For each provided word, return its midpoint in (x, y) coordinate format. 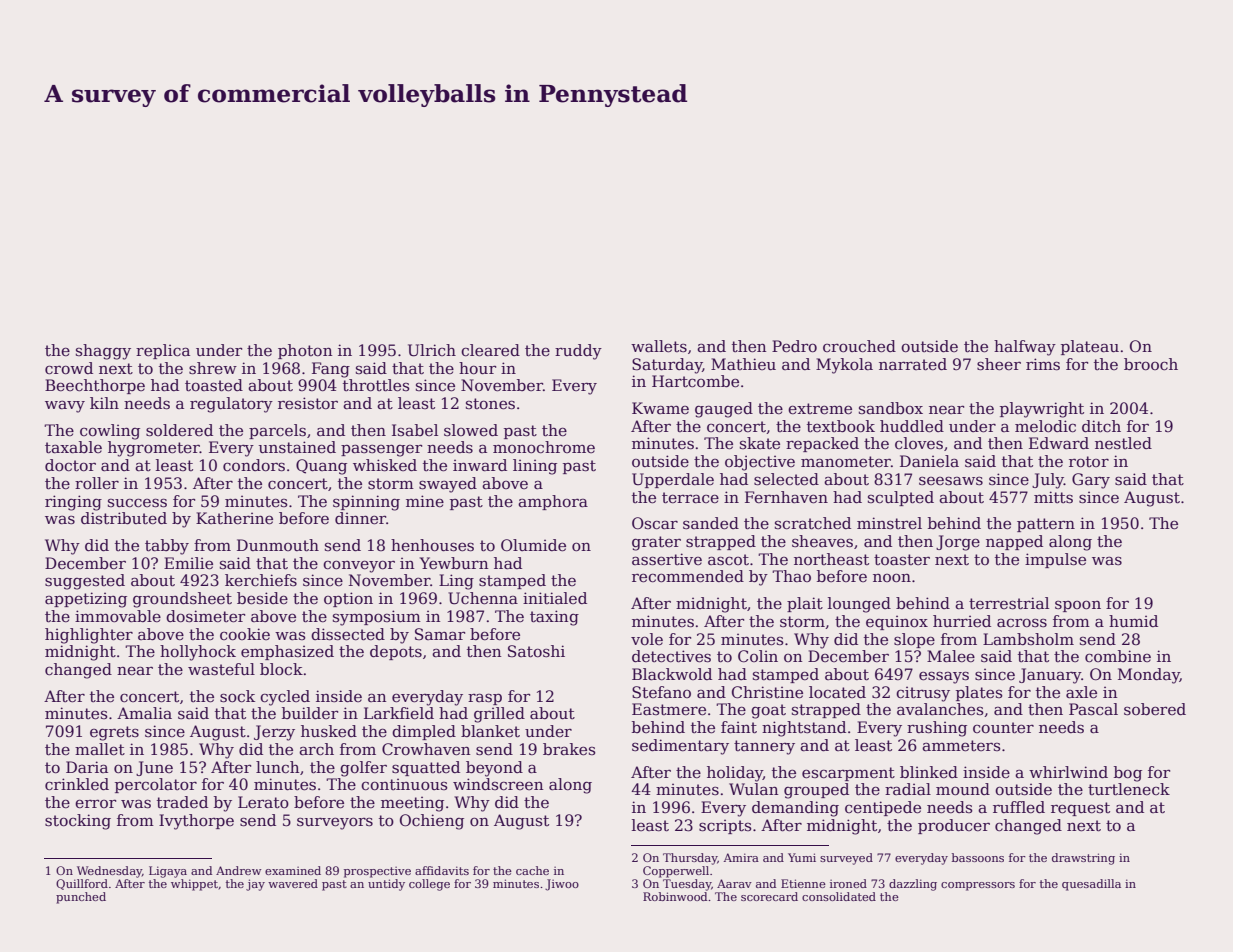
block (281, 669)
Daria (87, 767)
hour (477, 368)
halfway (1025, 348)
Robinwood (675, 896)
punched (81, 898)
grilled (499, 715)
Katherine (234, 518)
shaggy (103, 352)
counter (1003, 728)
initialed (555, 598)
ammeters (961, 746)
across (1022, 623)
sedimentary (680, 747)
